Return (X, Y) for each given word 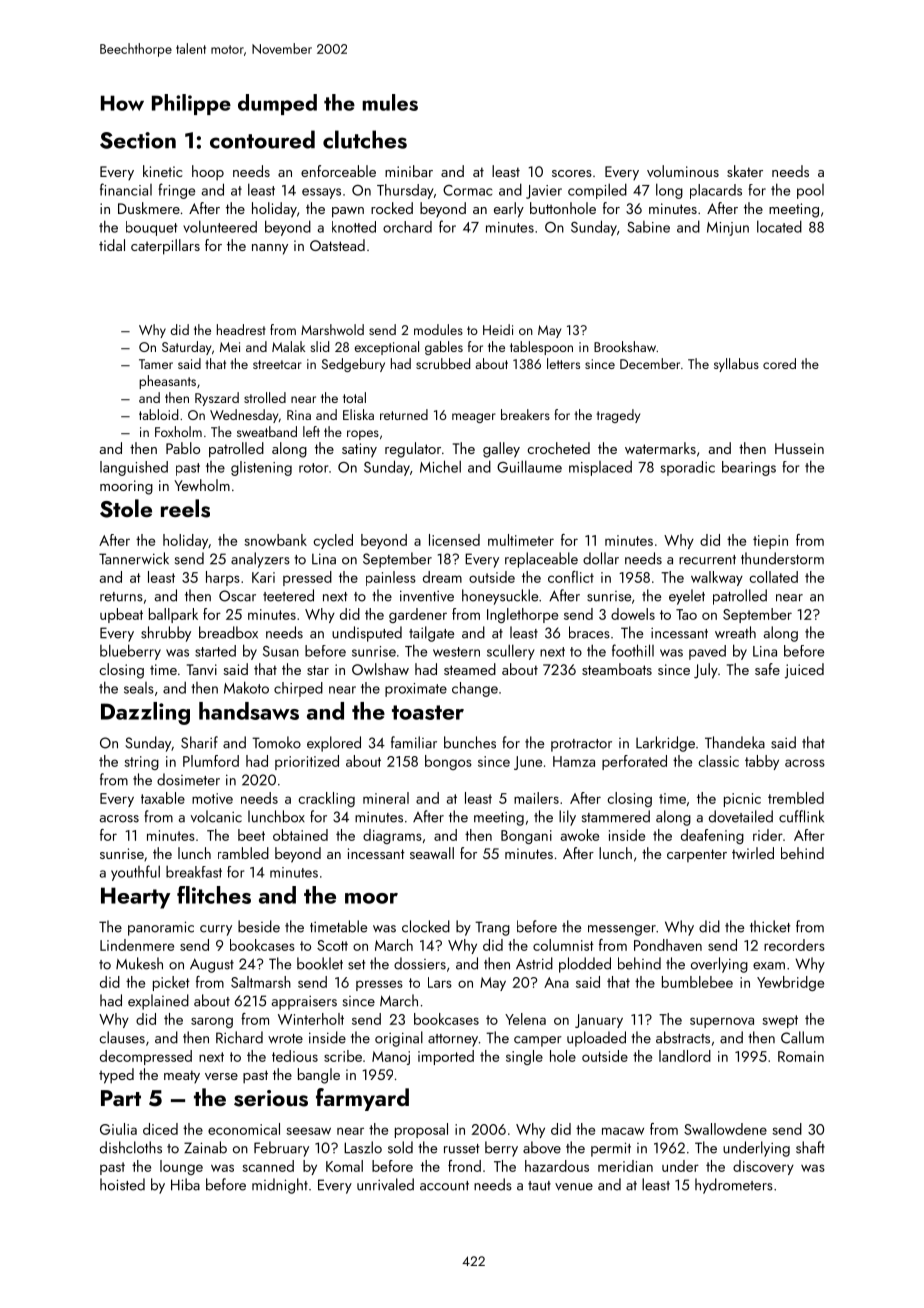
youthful (135, 873)
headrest (241, 329)
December (650, 363)
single (524, 1057)
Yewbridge (790, 983)
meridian (625, 1166)
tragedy (618, 416)
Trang (492, 928)
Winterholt (311, 1019)
